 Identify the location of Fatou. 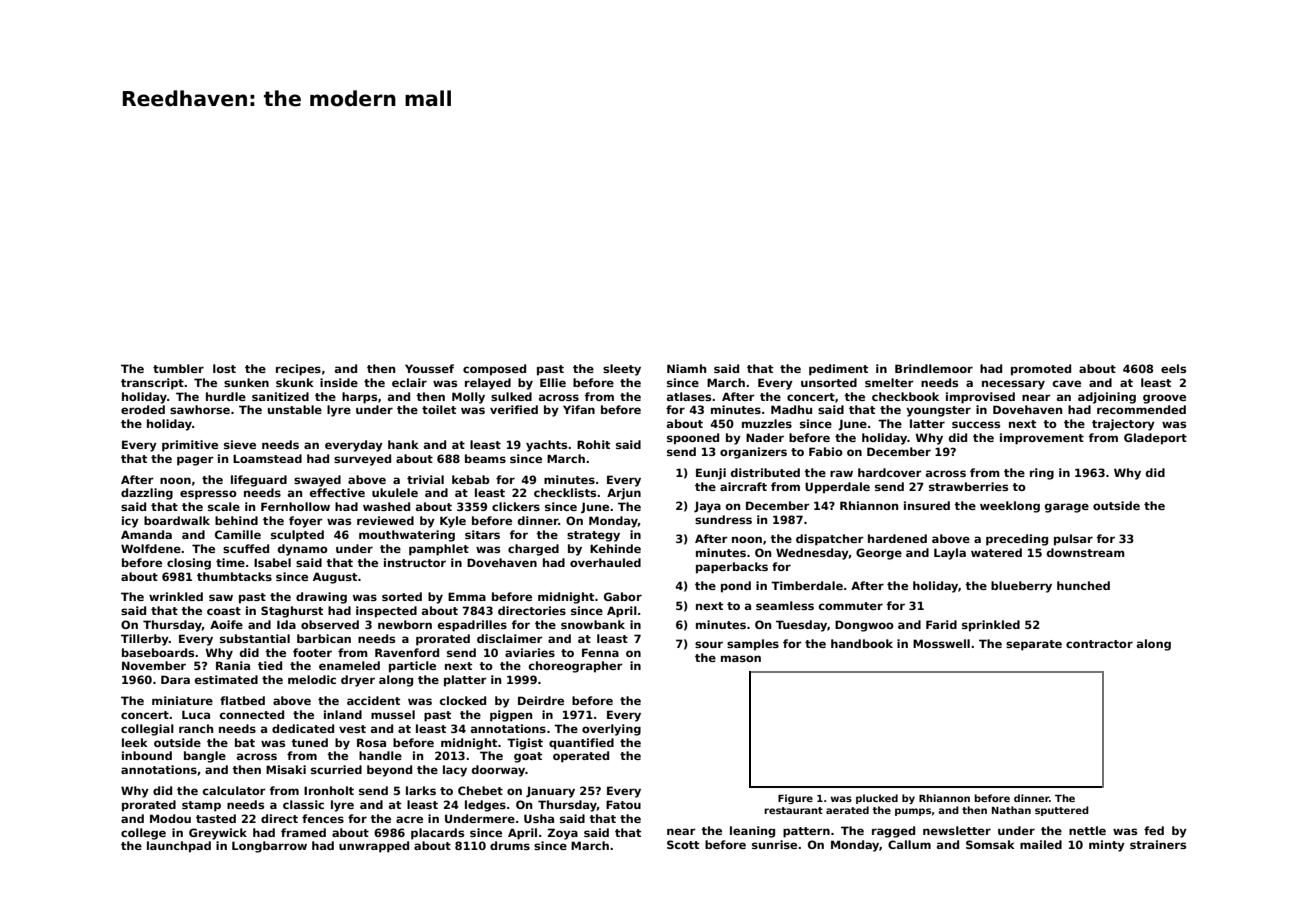
(623, 804).
